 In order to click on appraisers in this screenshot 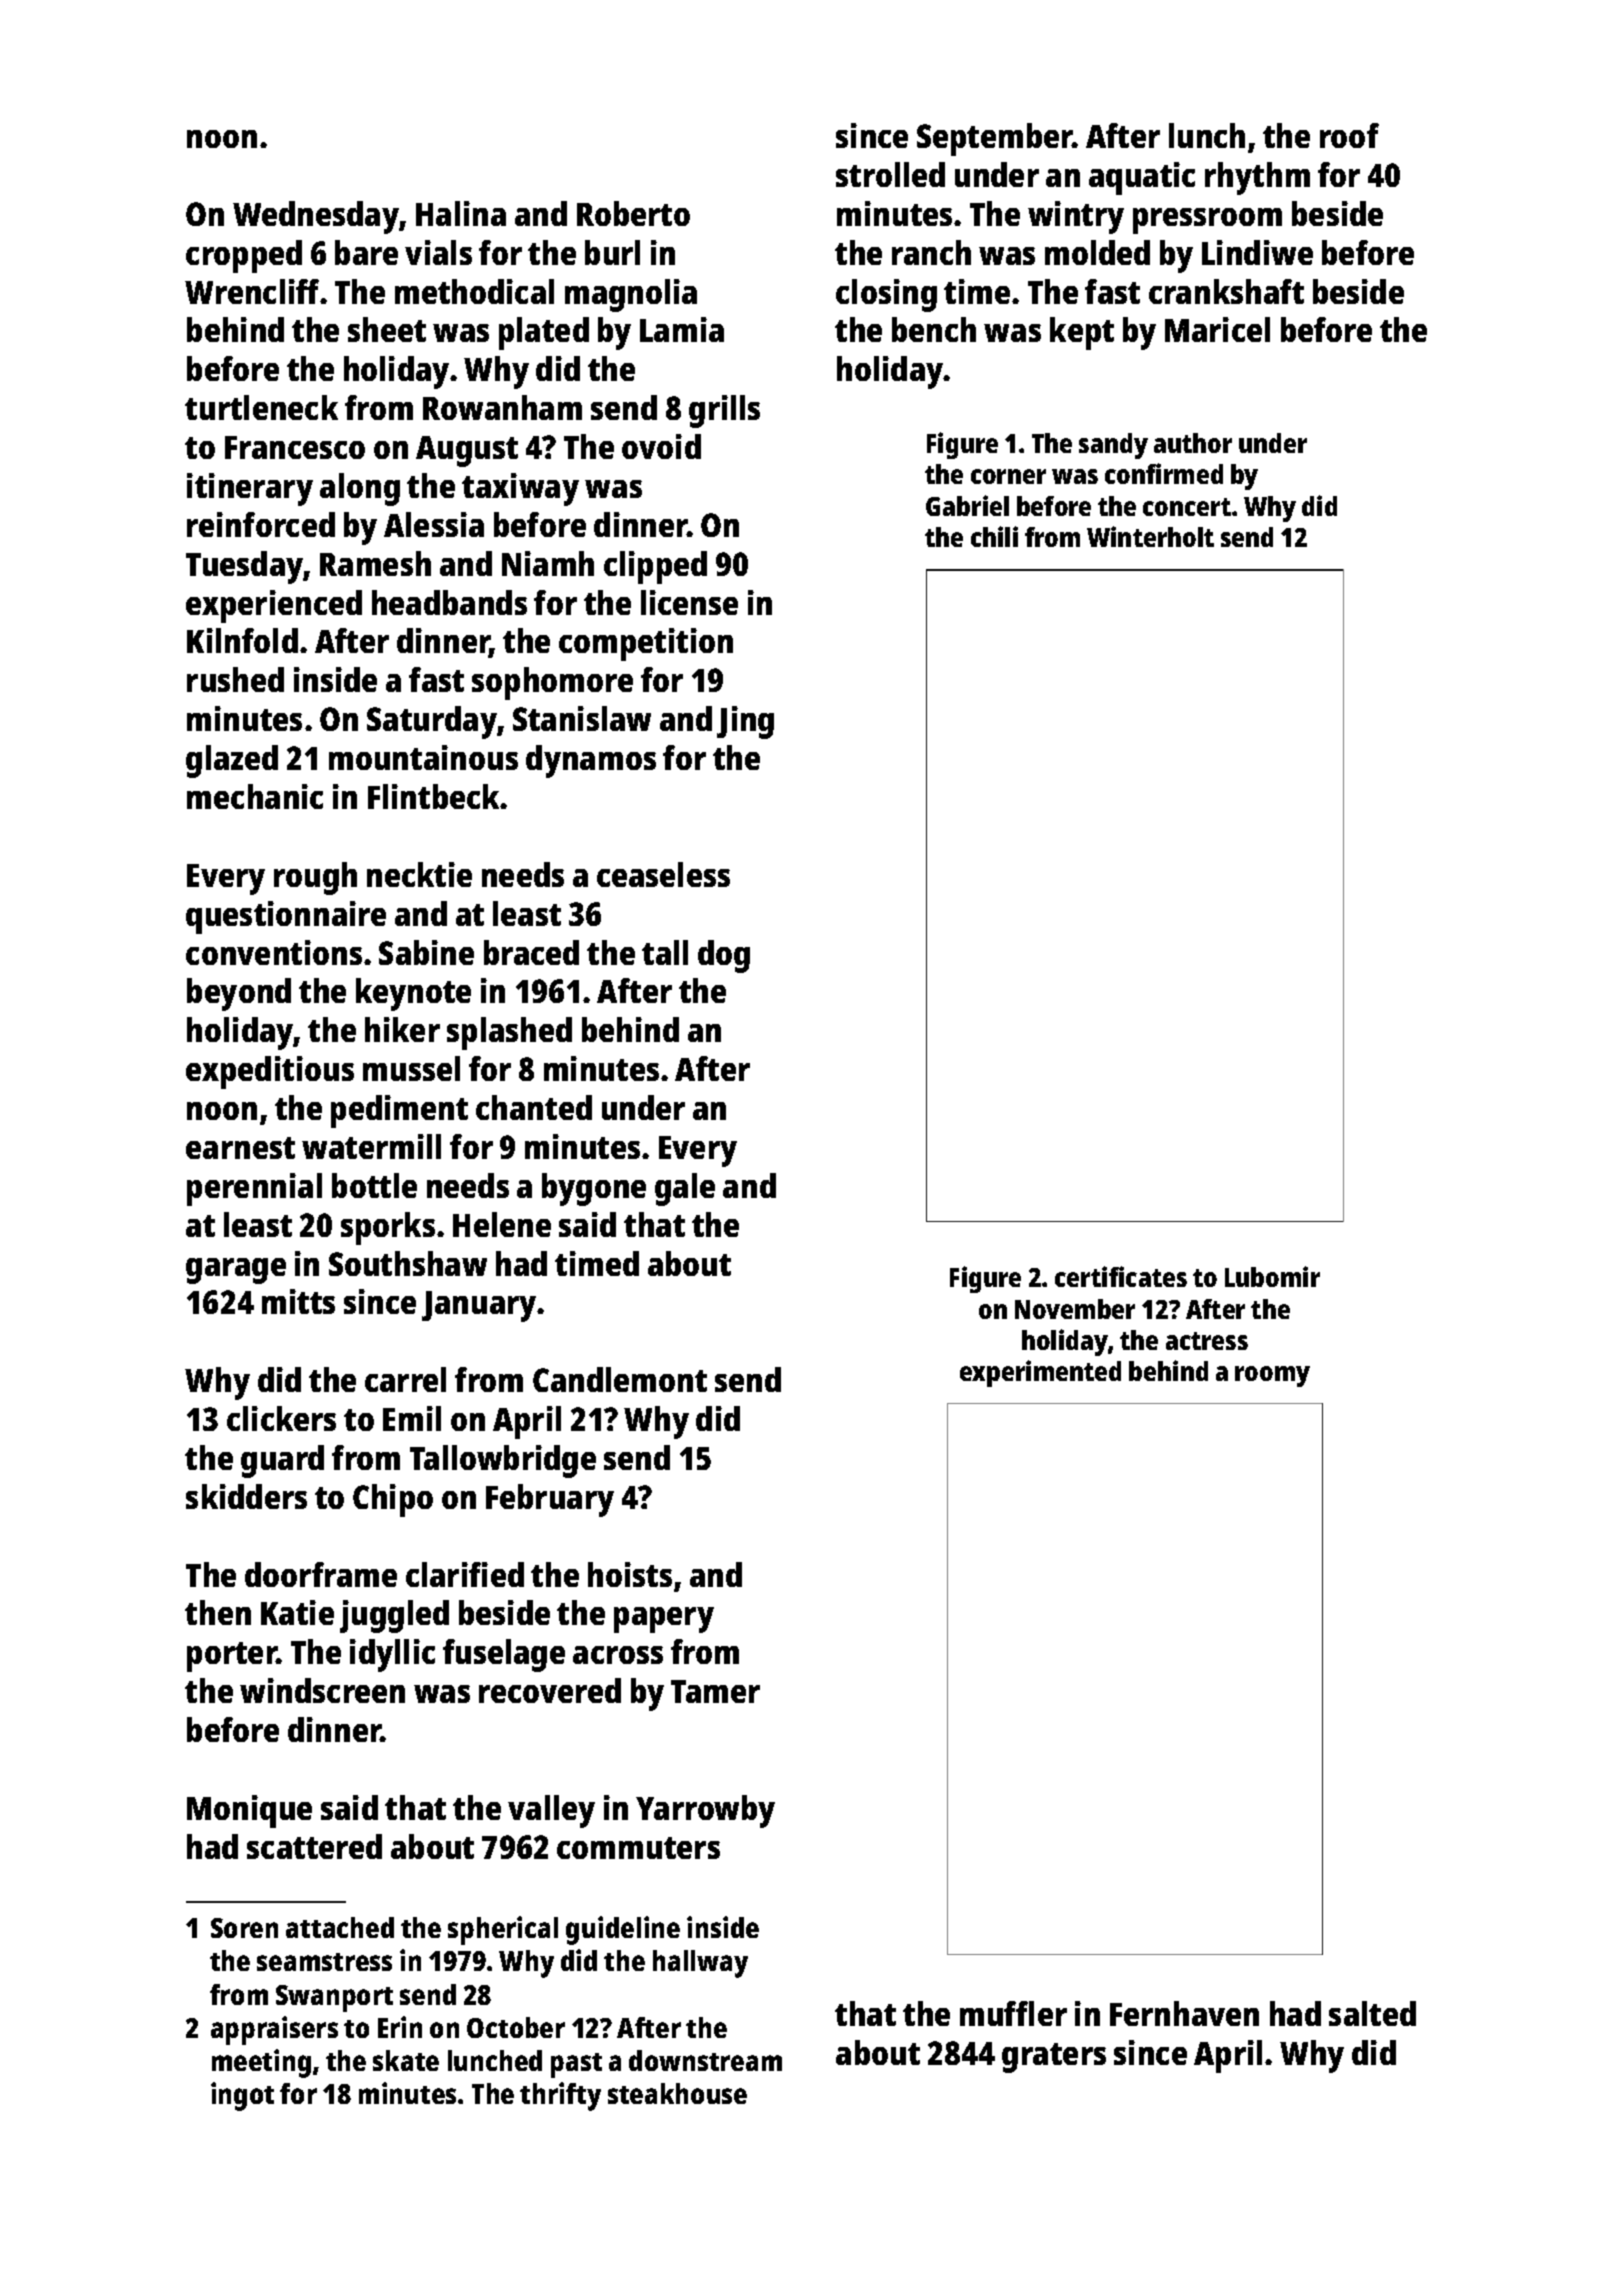, I will do `click(274, 2030)`.
